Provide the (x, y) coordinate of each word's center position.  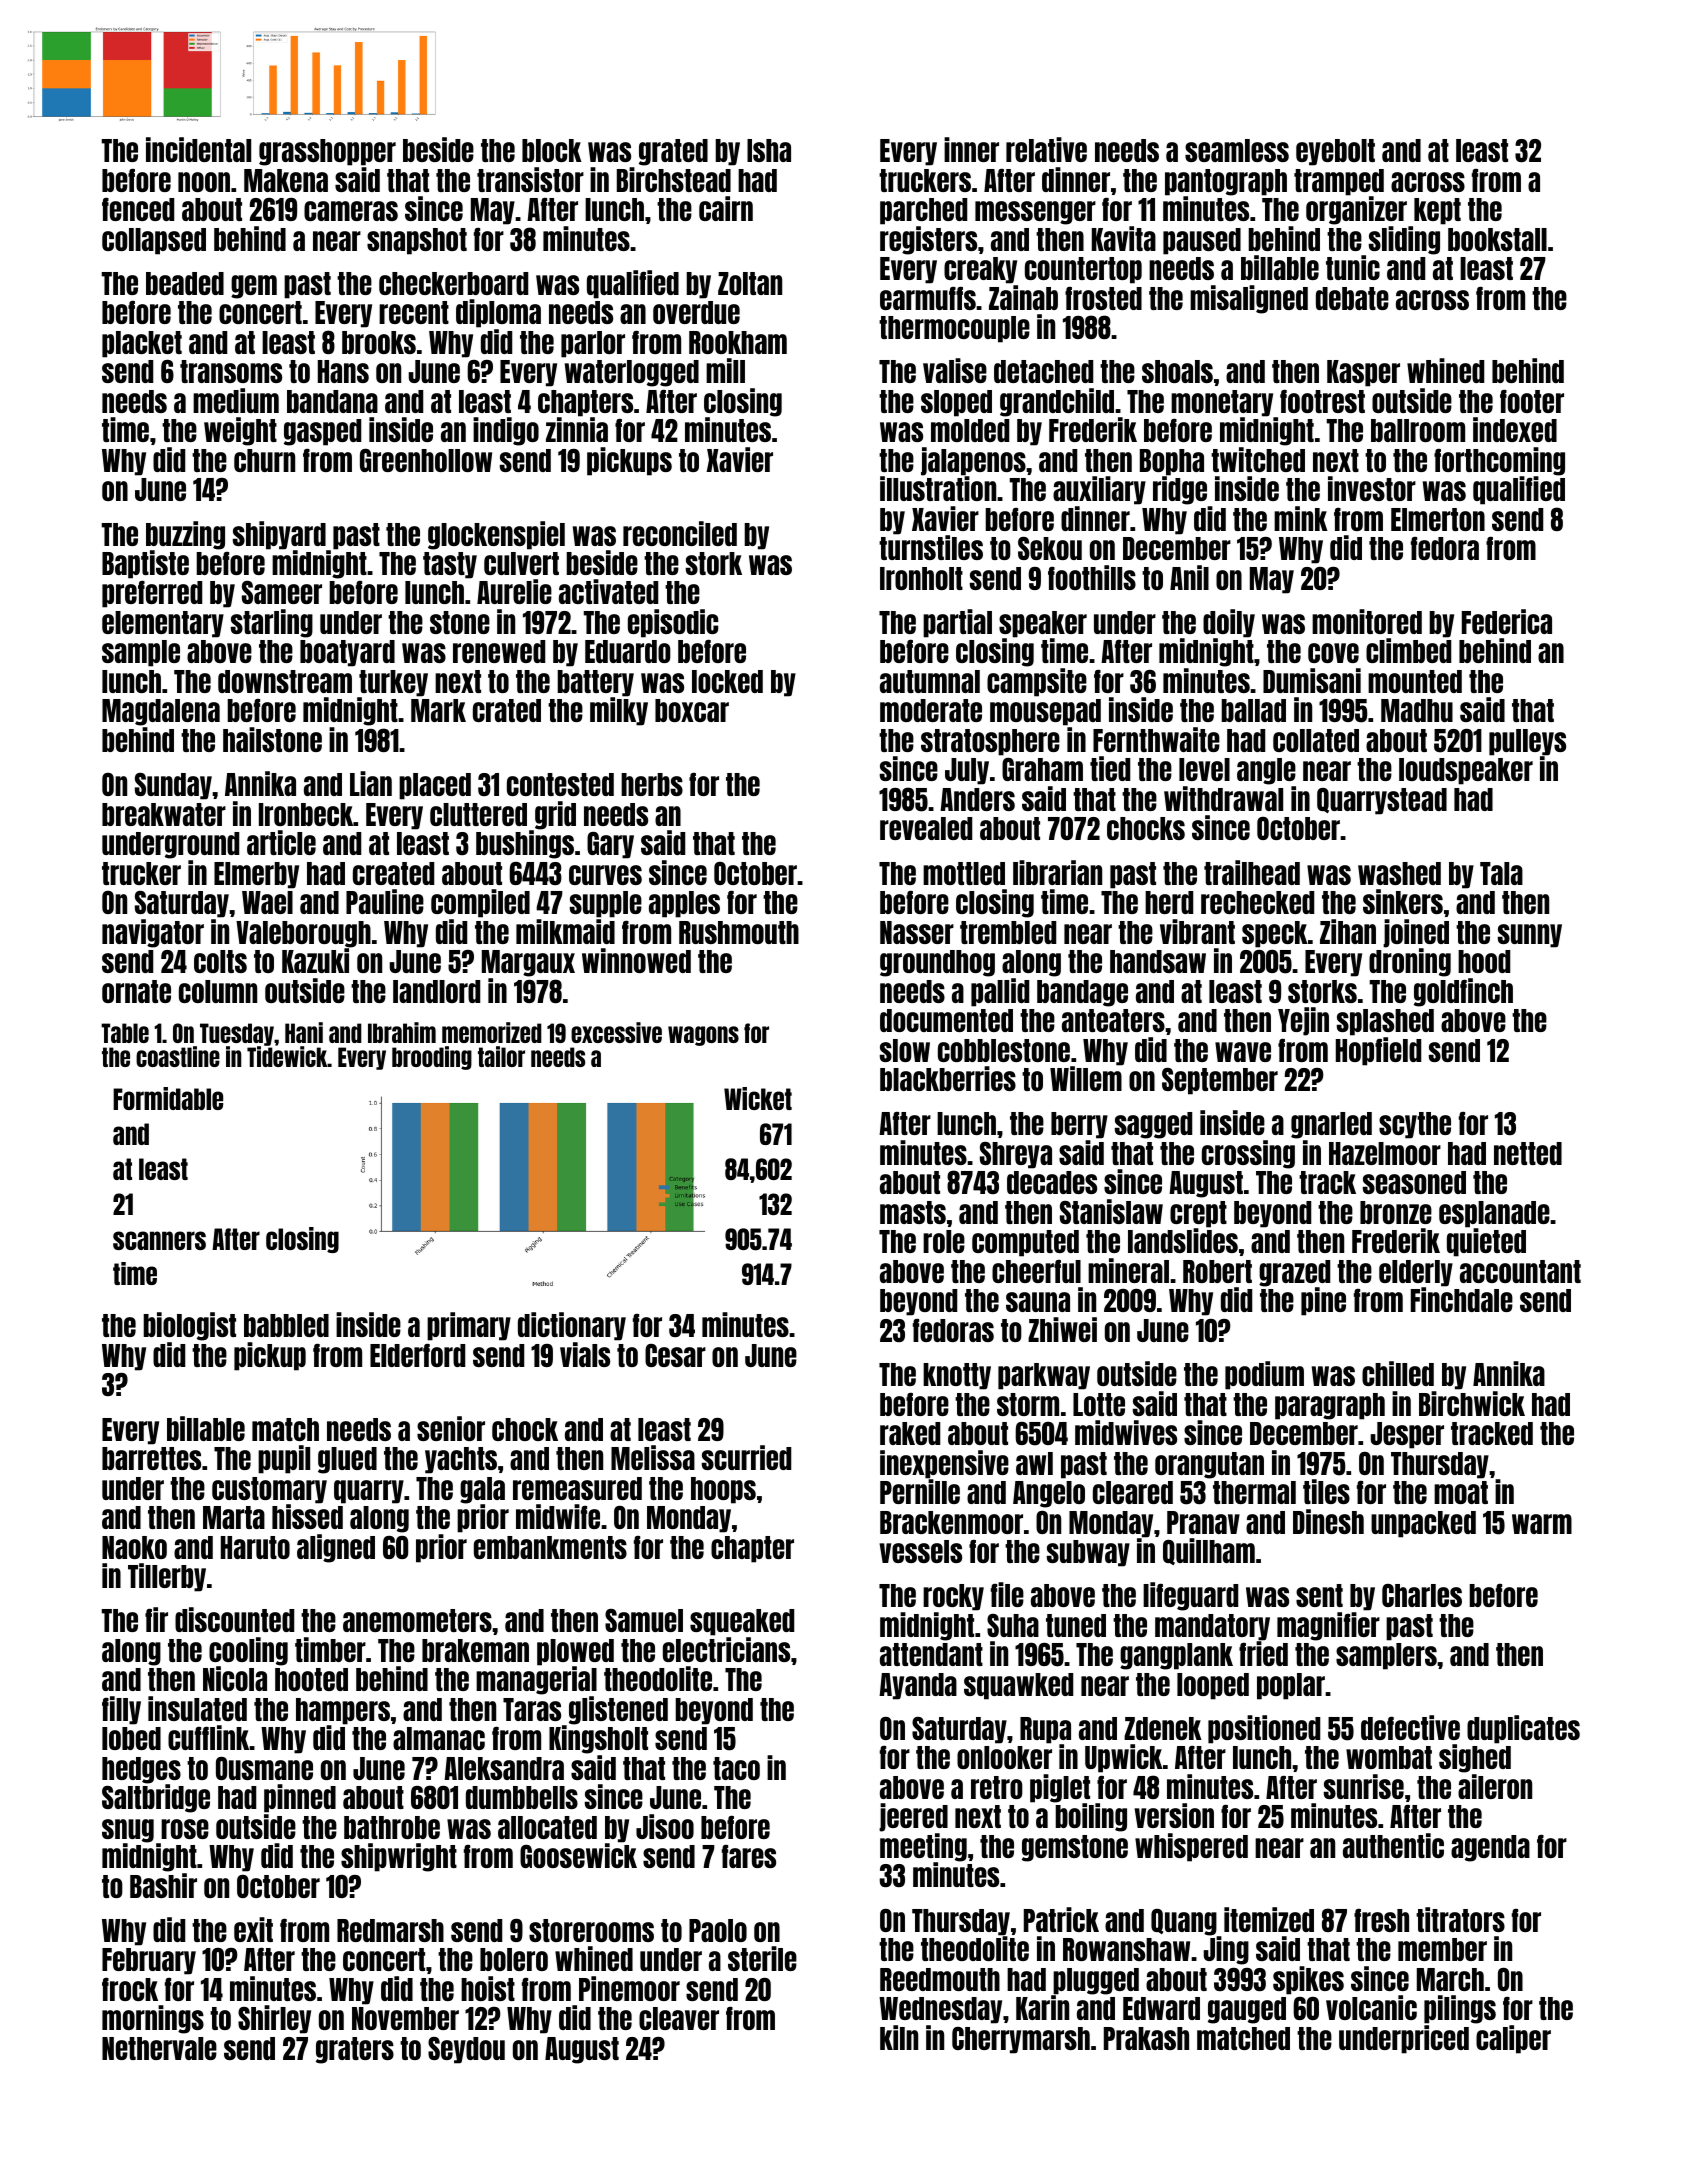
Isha (769, 150)
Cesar (675, 1355)
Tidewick (287, 1056)
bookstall (1497, 239)
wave (1243, 1052)
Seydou (466, 2050)
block (552, 150)
